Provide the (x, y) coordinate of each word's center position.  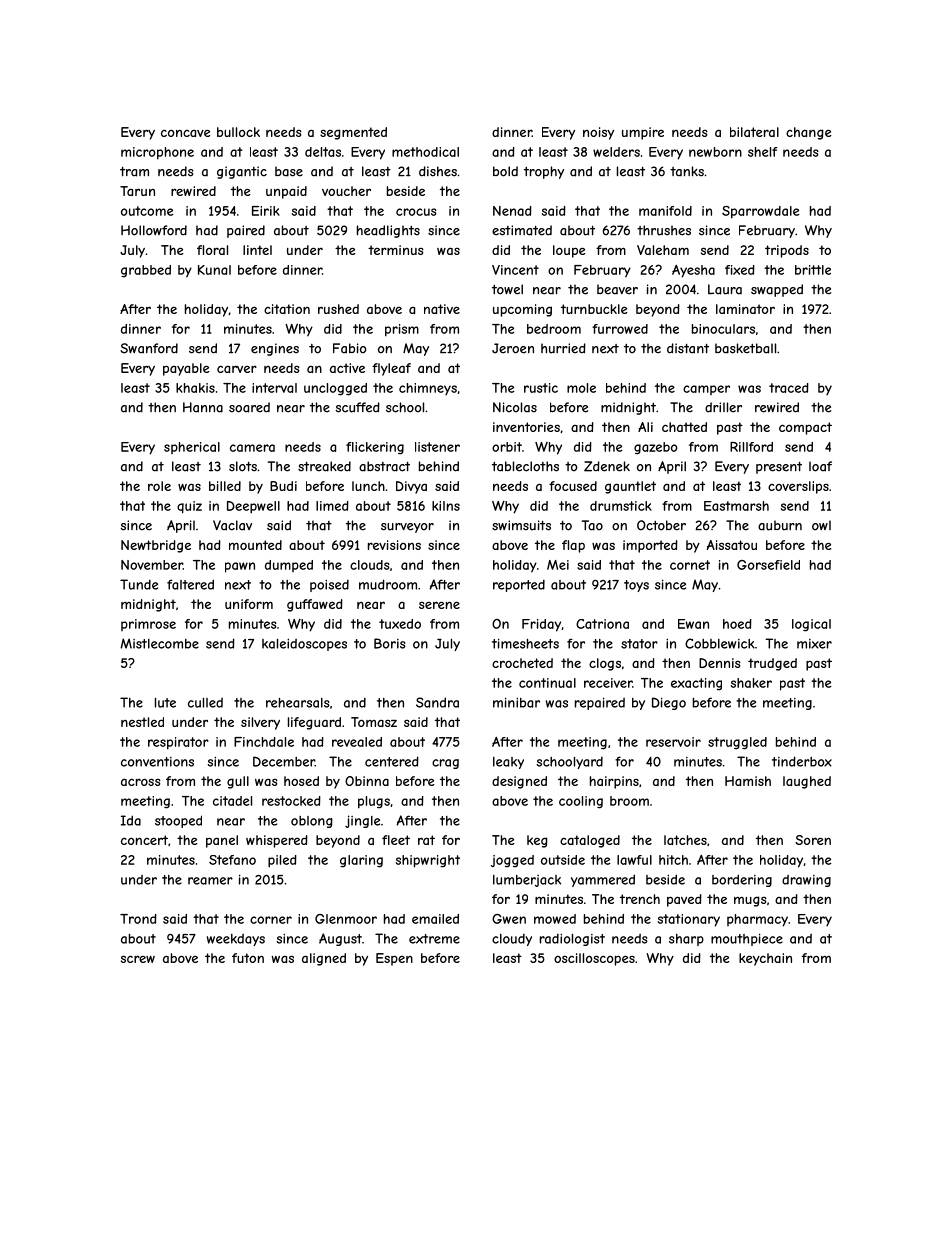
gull (238, 782)
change (809, 133)
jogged (512, 861)
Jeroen (513, 348)
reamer (210, 881)
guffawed (315, 605)
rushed (338, 309)
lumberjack (527, 880)
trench (640, 899)
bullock (238, 132)
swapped (777, 290)
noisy (598, 133)
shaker (751, 683)
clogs (605, 664)
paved (684, 900)
